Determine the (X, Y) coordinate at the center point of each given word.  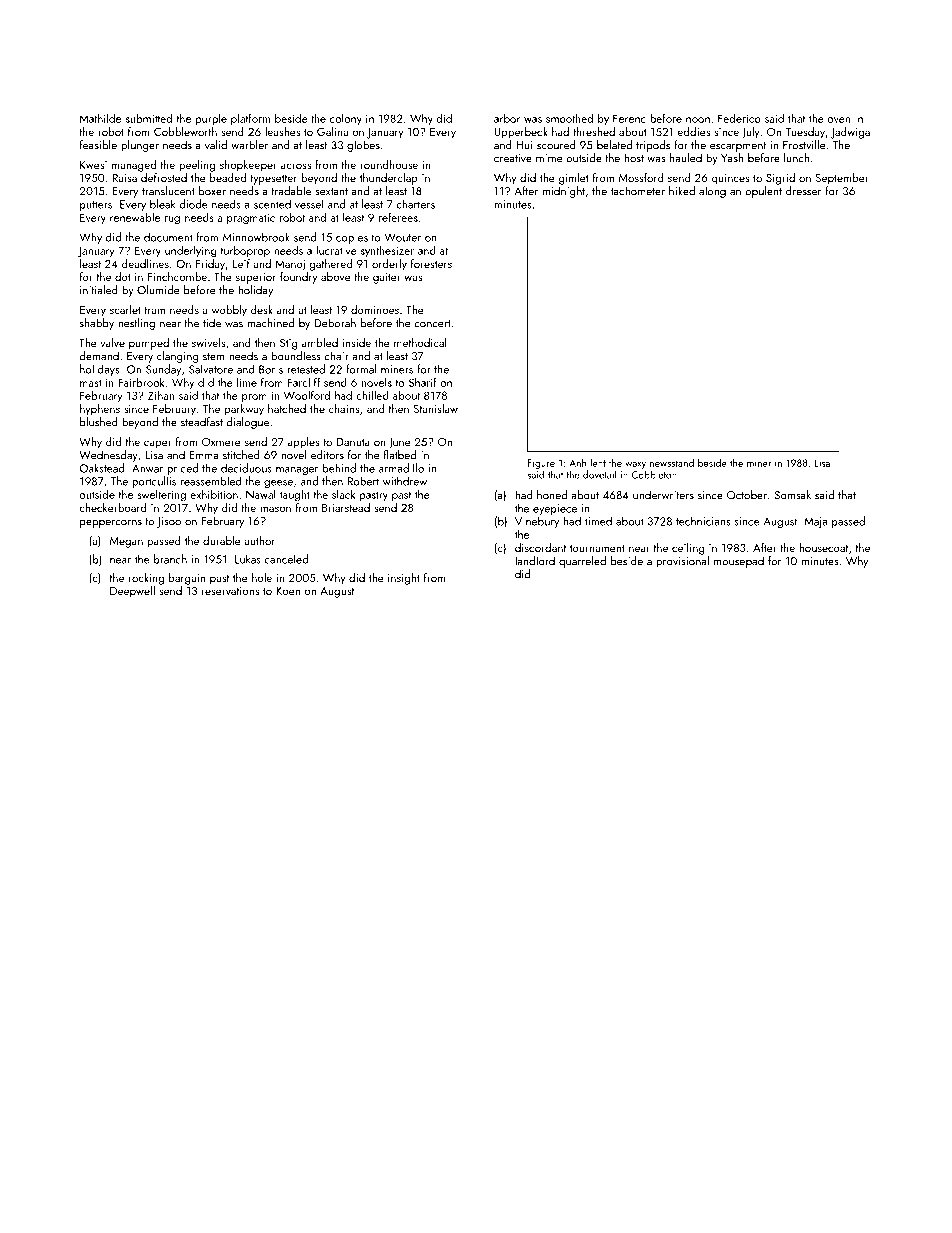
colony (346, 119)
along (712, 192)
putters (96, 206)
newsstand (672, 463)
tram (154, 310)
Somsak (792, 495)
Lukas (248, 559)
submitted (149, 118)
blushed (99, 422)
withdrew (405, 481)
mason (275, 509)
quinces (731, 179)
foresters (431, 263)
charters (415, 204)
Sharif (423, 382)
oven (838, 120)
